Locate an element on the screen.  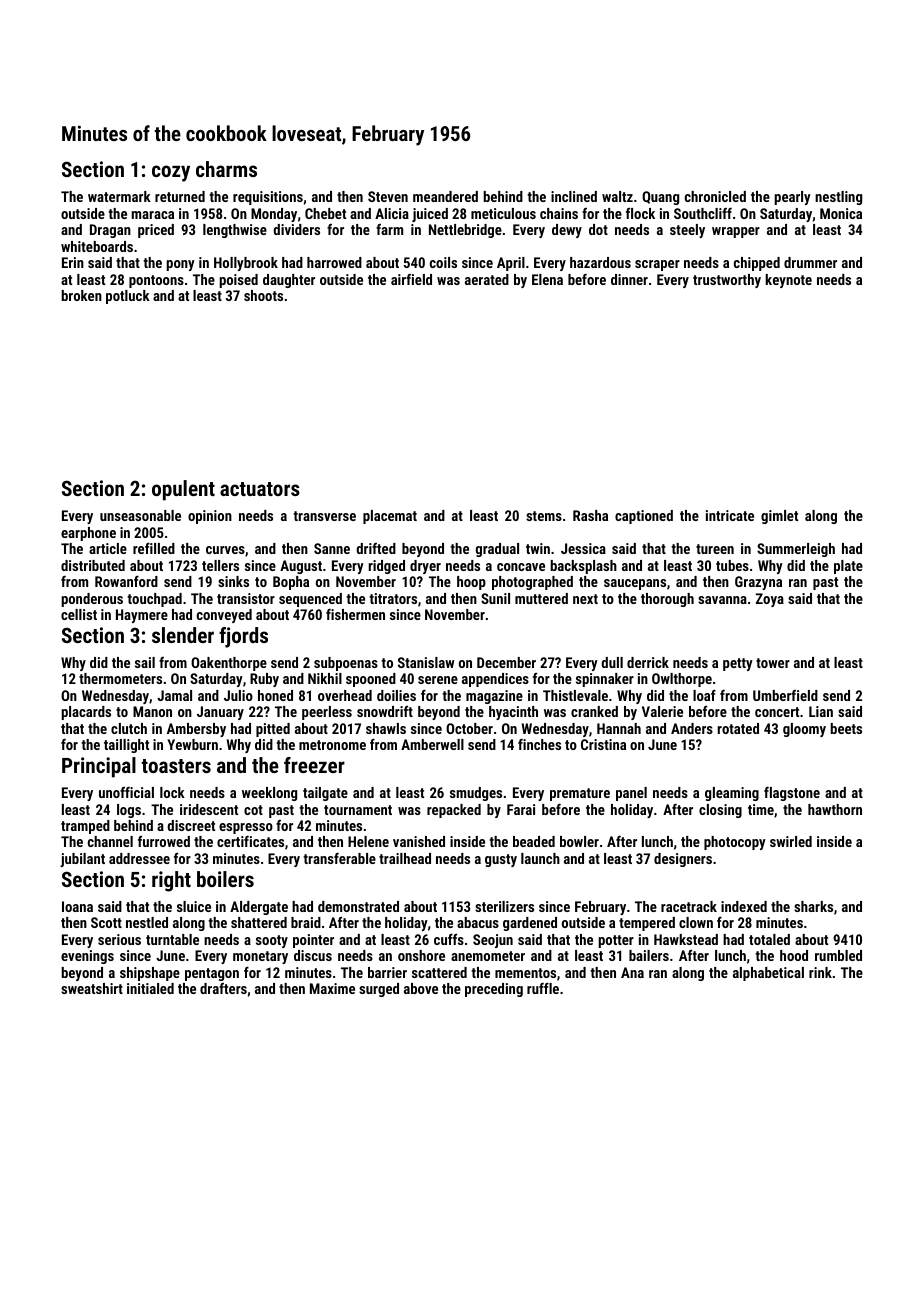
returned is located at coordinates (180, 196).
